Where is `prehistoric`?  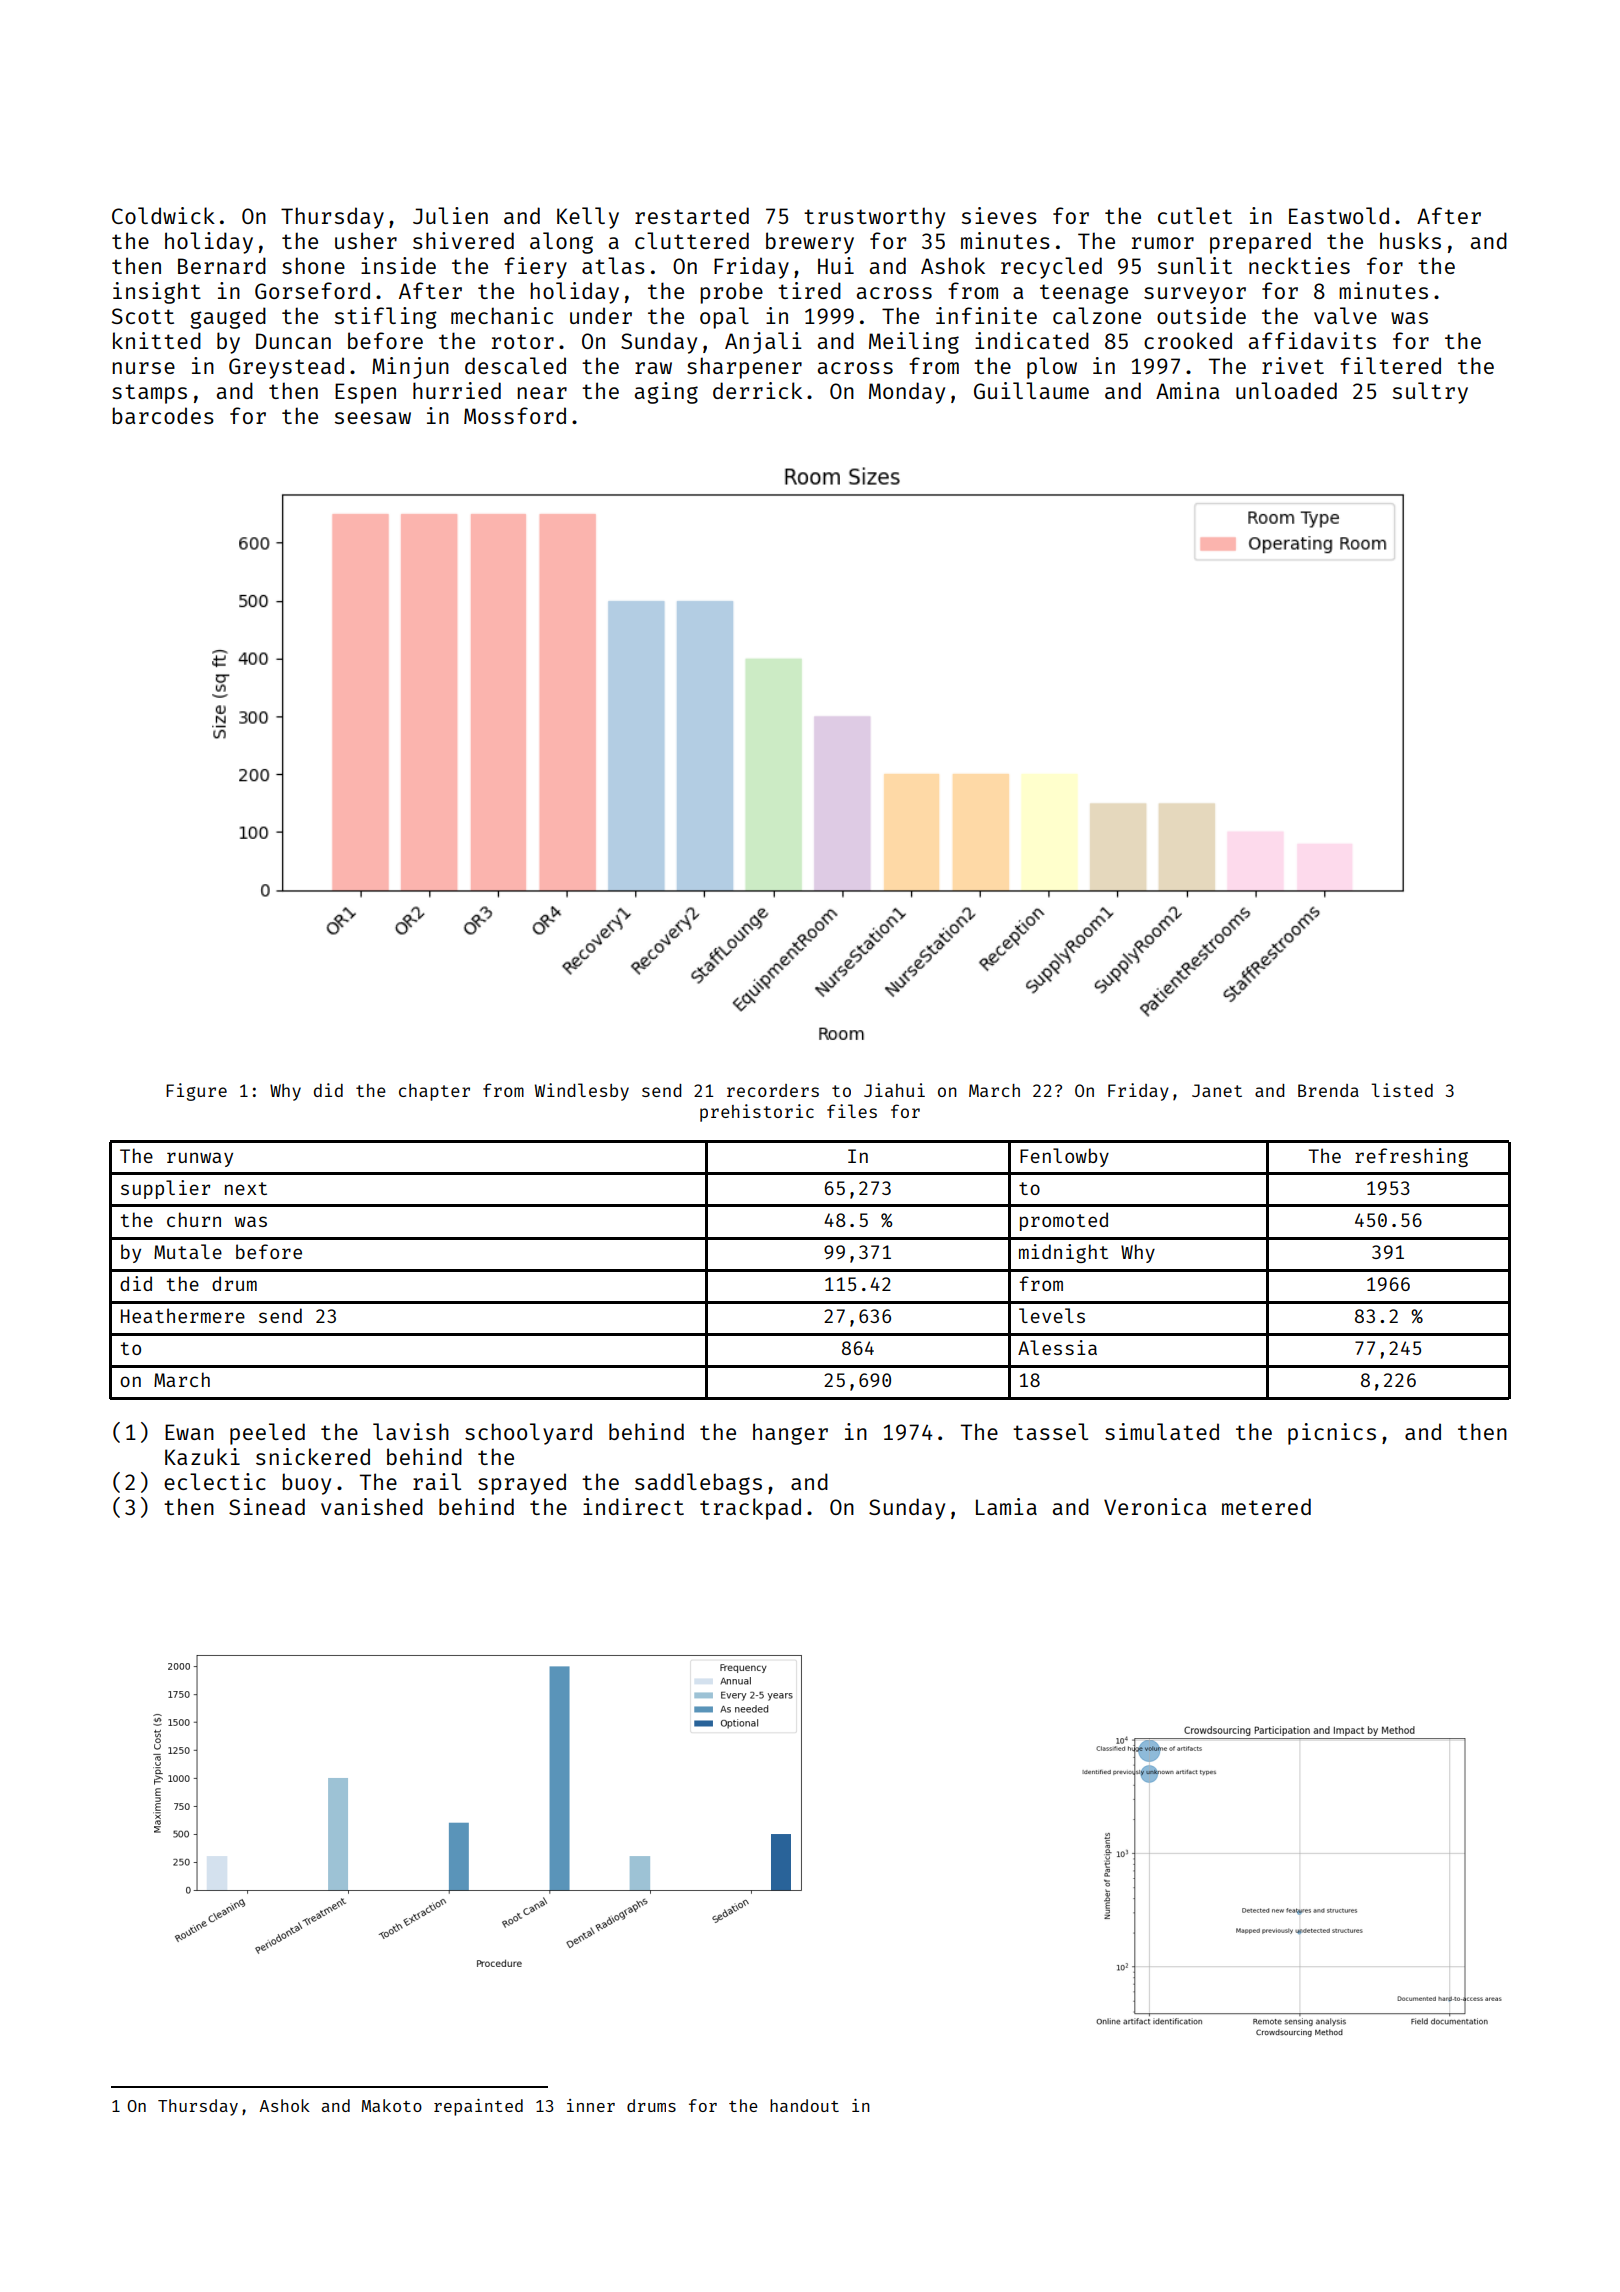
prehistoric is located at coordinates (757, 1113).
